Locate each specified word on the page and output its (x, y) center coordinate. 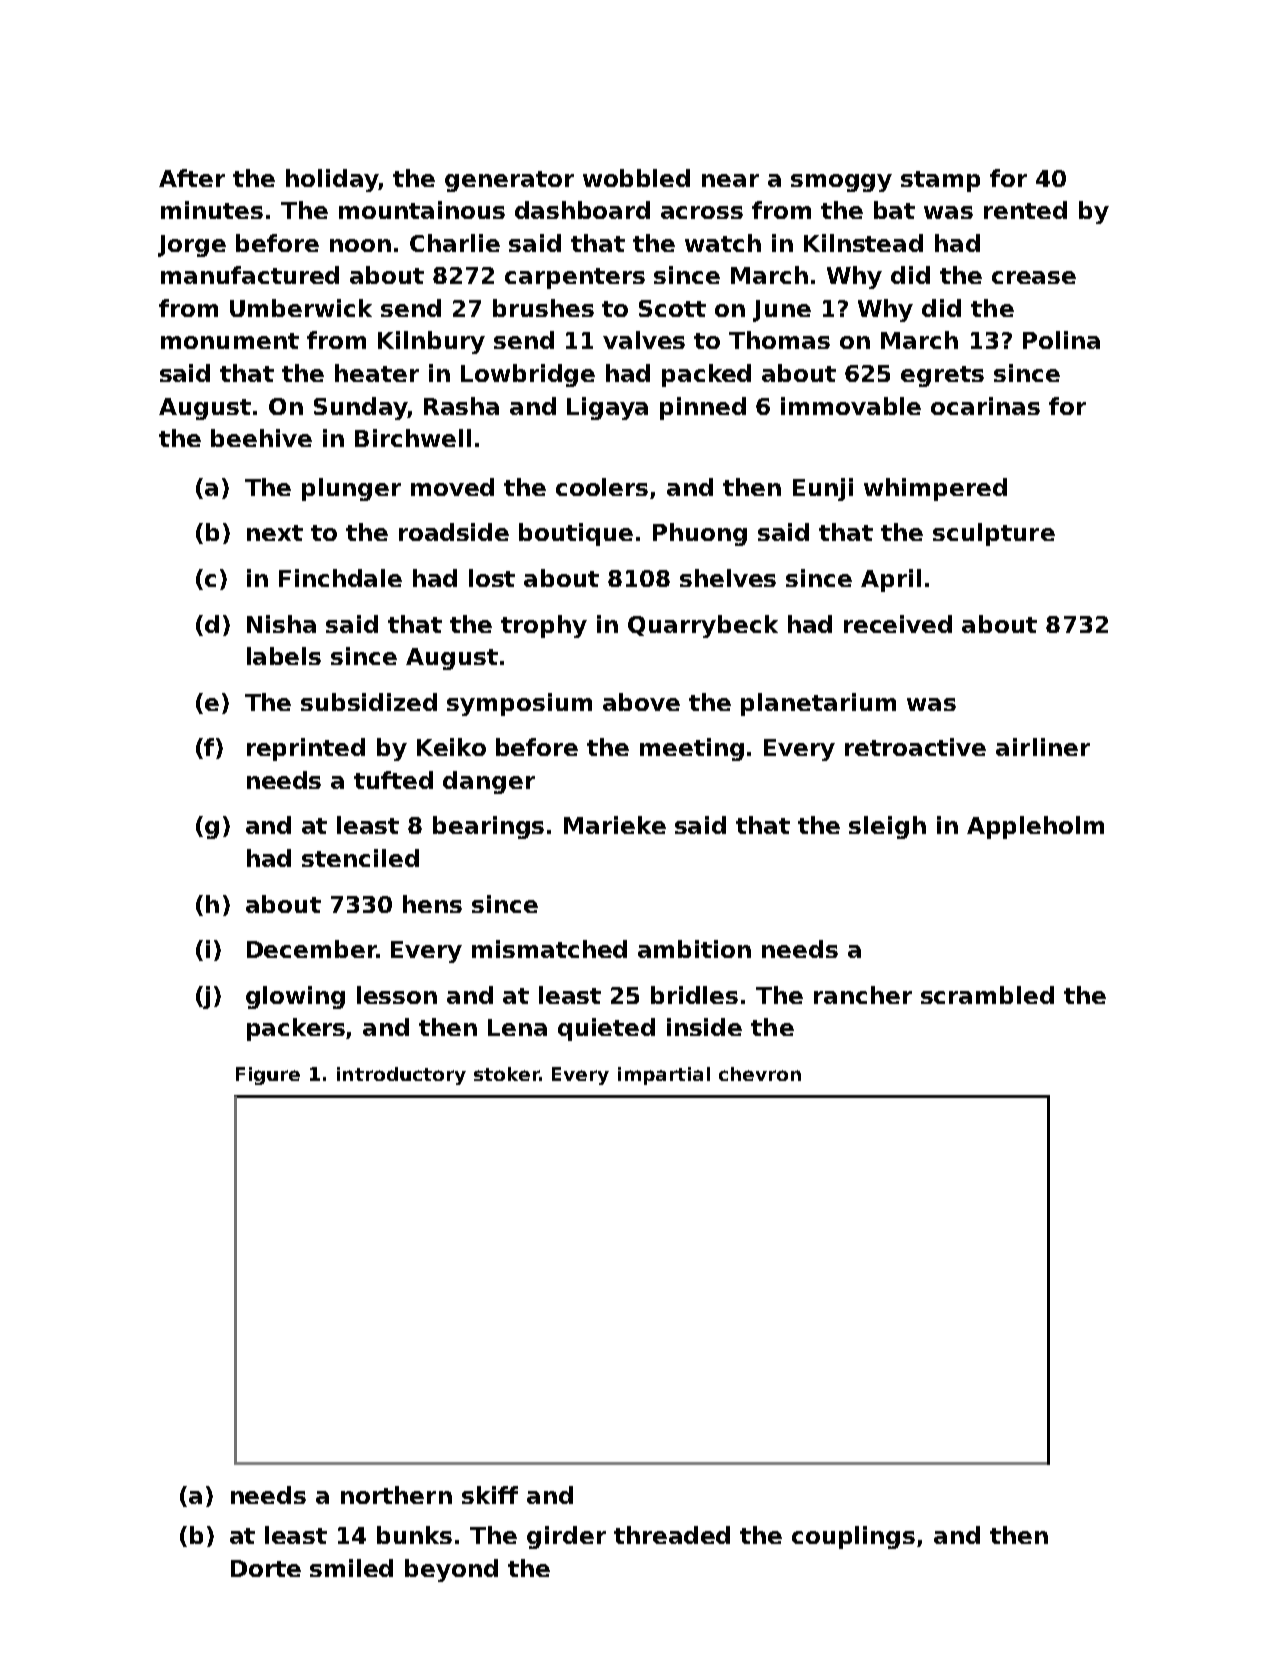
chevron (760, 1074)
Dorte (266, 1568)
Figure (268, 1076)
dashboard (582, 210)
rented (1025, 210)
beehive (261, 438)
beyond (451, 1570)
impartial (664, 1076)
